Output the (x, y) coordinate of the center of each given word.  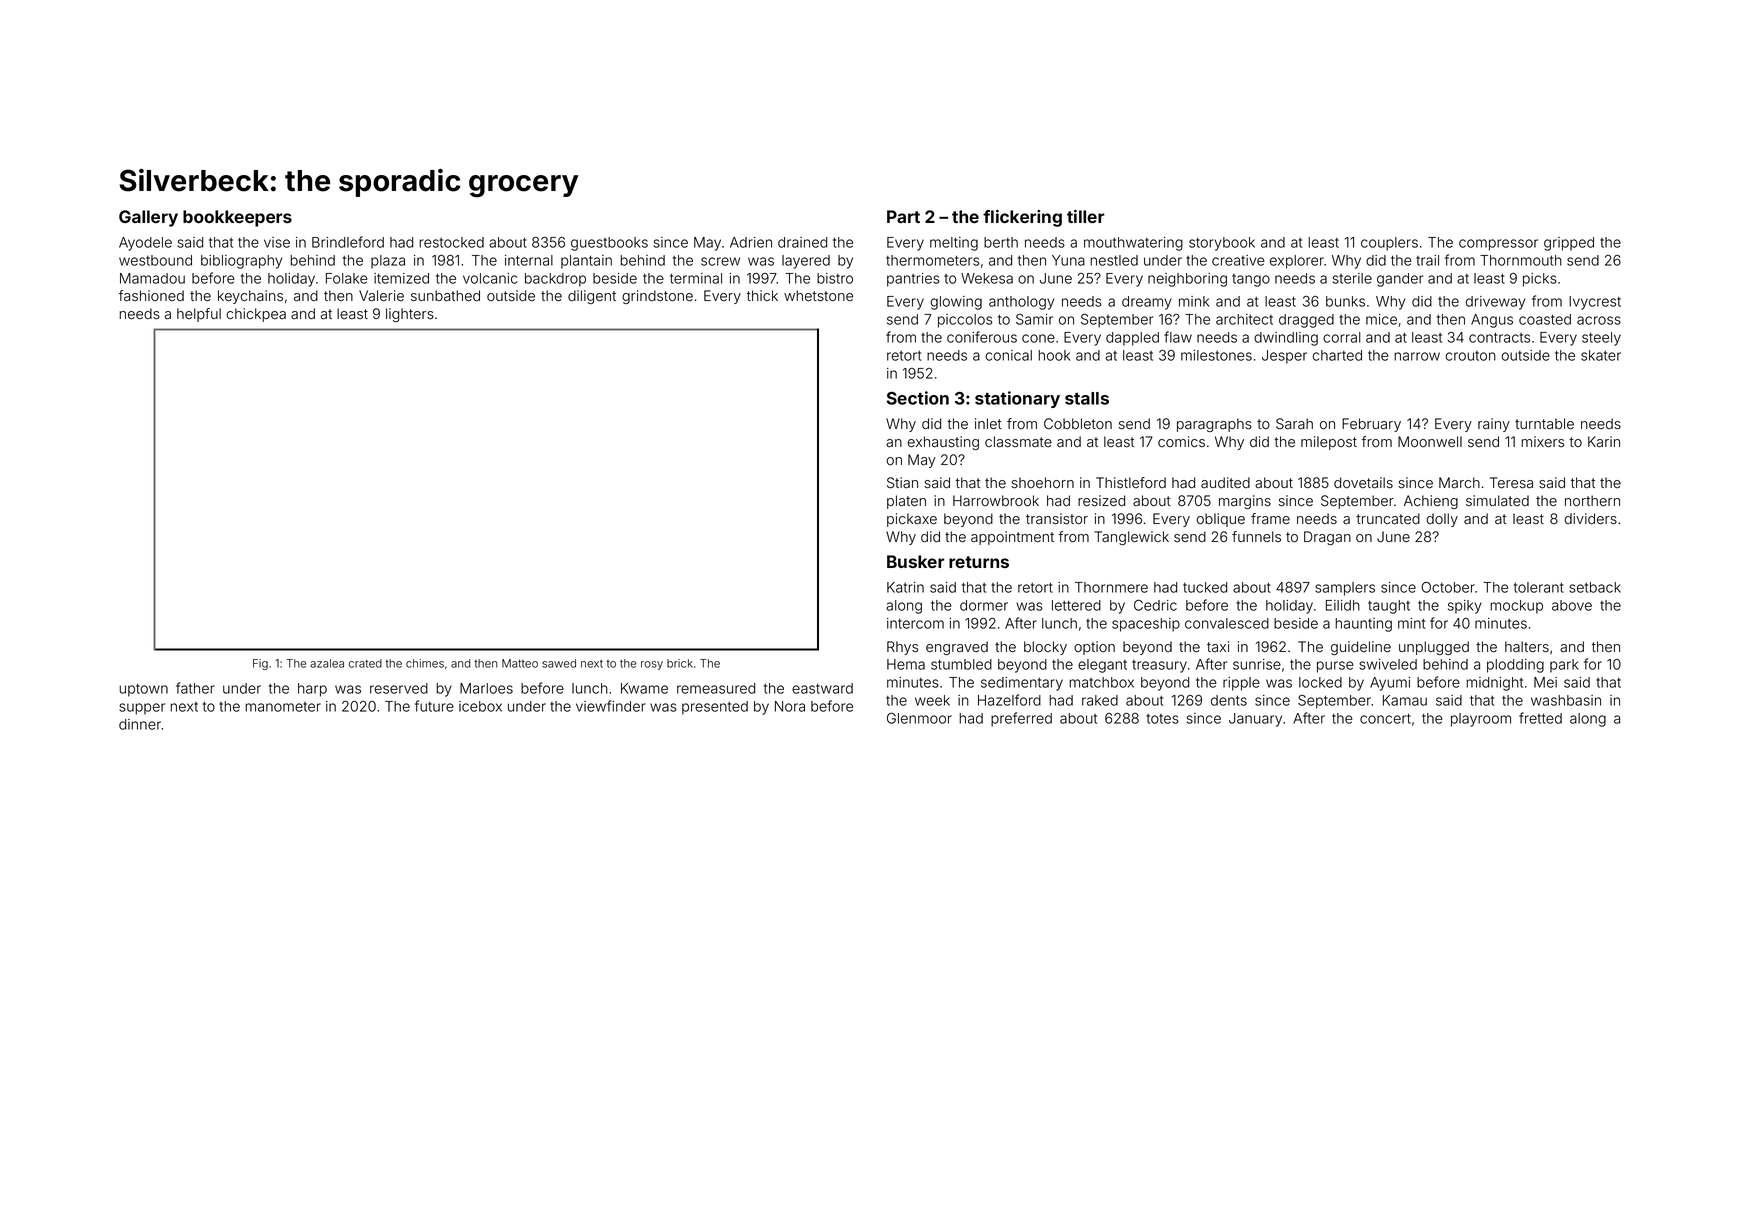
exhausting (943, 443)
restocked (451, 242)
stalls (1087, 398)
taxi (1218, 647)
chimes (425, 663)
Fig (260, 664)
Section (918, 398)
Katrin (905, 587)
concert (1385, 718)
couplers (1389, 244)
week (932, 700)
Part (903, 216)
